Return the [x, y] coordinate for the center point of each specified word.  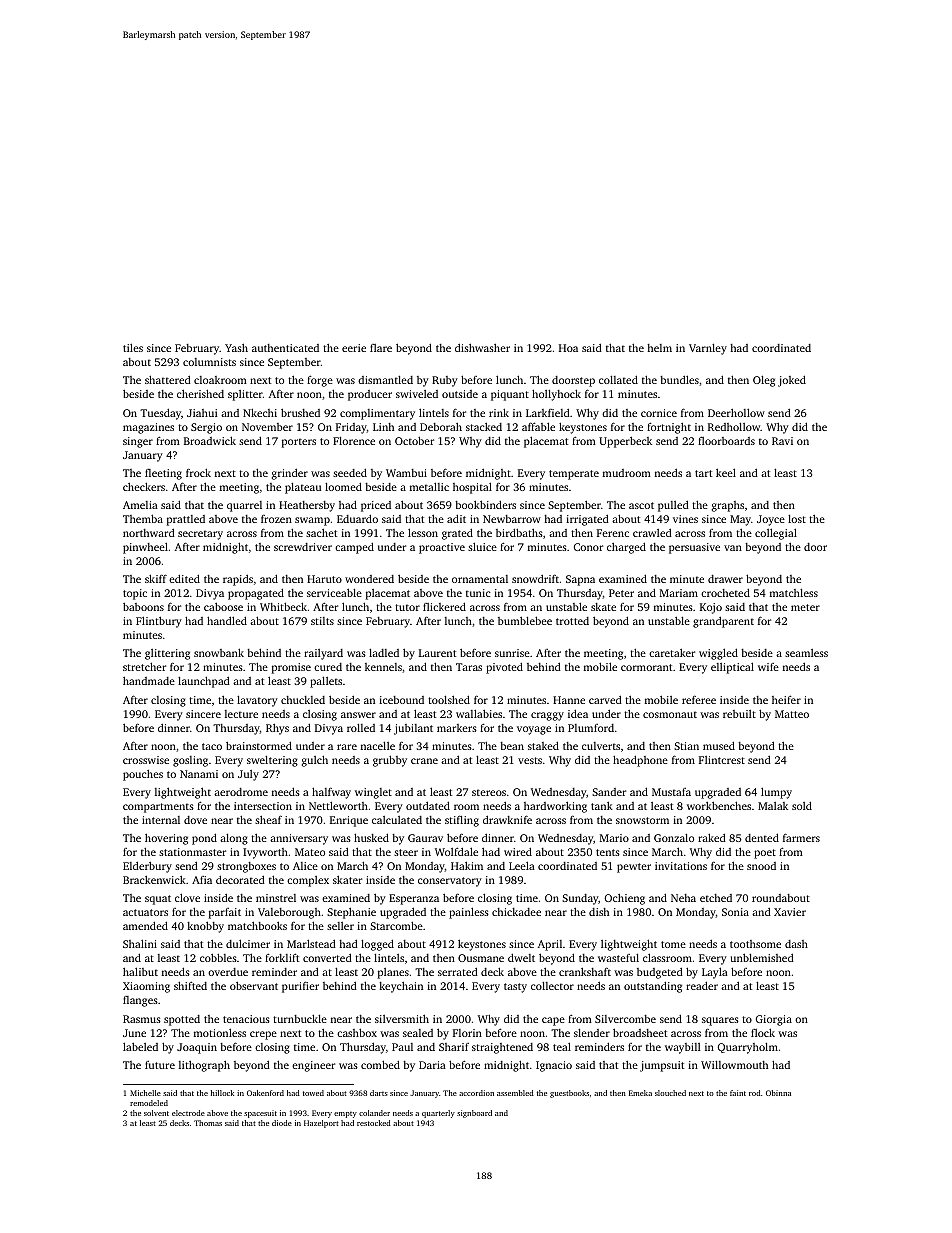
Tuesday [160, 414]
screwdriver [303, 547]
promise [291, 668]
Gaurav [425, 838]
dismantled [385, 380]
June [134, 1033]
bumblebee [525, 620]
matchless [794, 593]
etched [716, 898]
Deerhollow [736, 412]
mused [719, 745]
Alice [305, 866]
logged [377, 945]
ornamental [480, 579]
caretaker [672, 653]
